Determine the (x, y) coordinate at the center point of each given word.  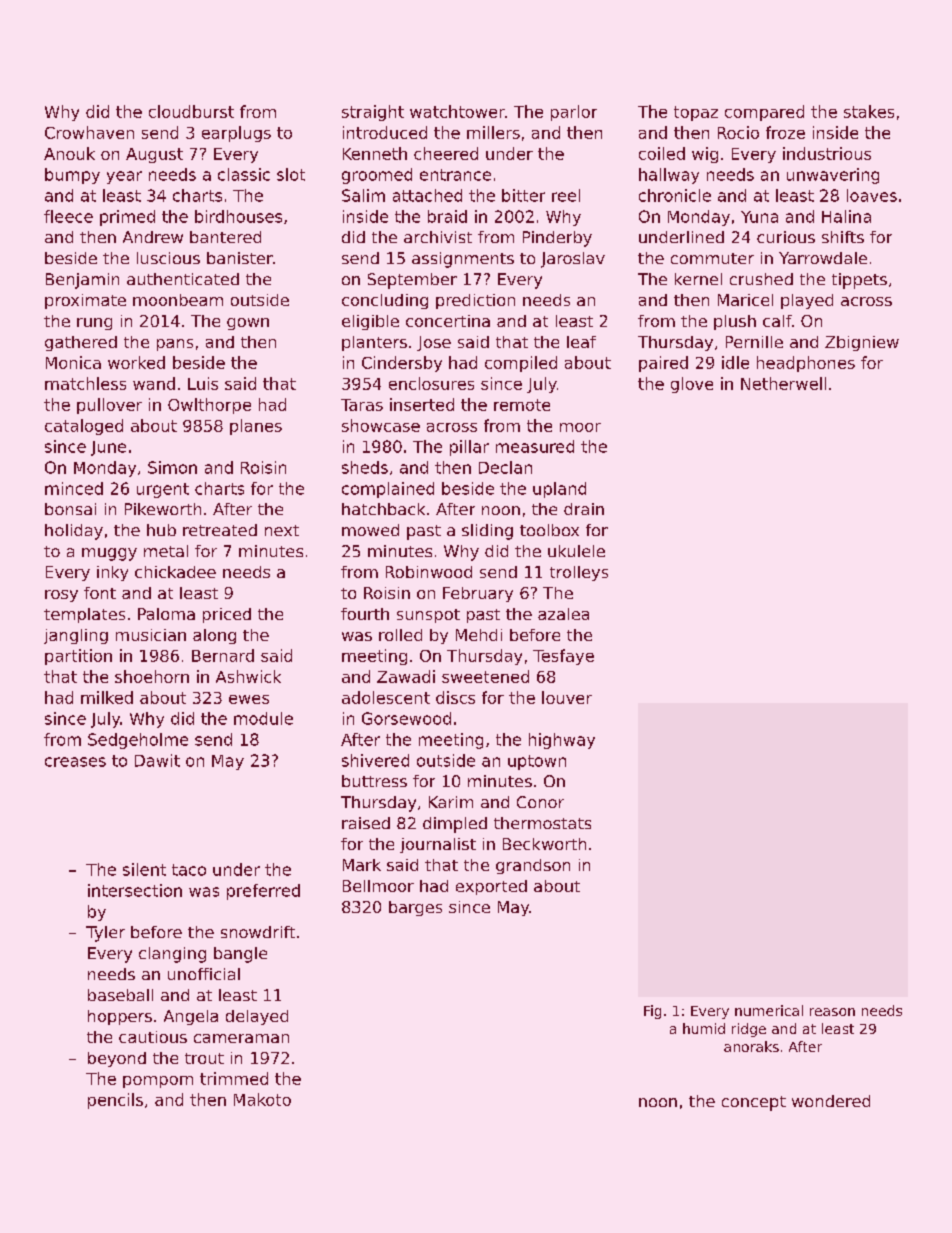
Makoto (262, 1099)
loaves (872, 195)
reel (566, 195)
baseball (120, 995)
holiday (74, 532)
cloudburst (191, 111)
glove (692, 385)
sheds (365, 467)
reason (832, 1012)
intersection (135, 890)
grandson (533, 866)
